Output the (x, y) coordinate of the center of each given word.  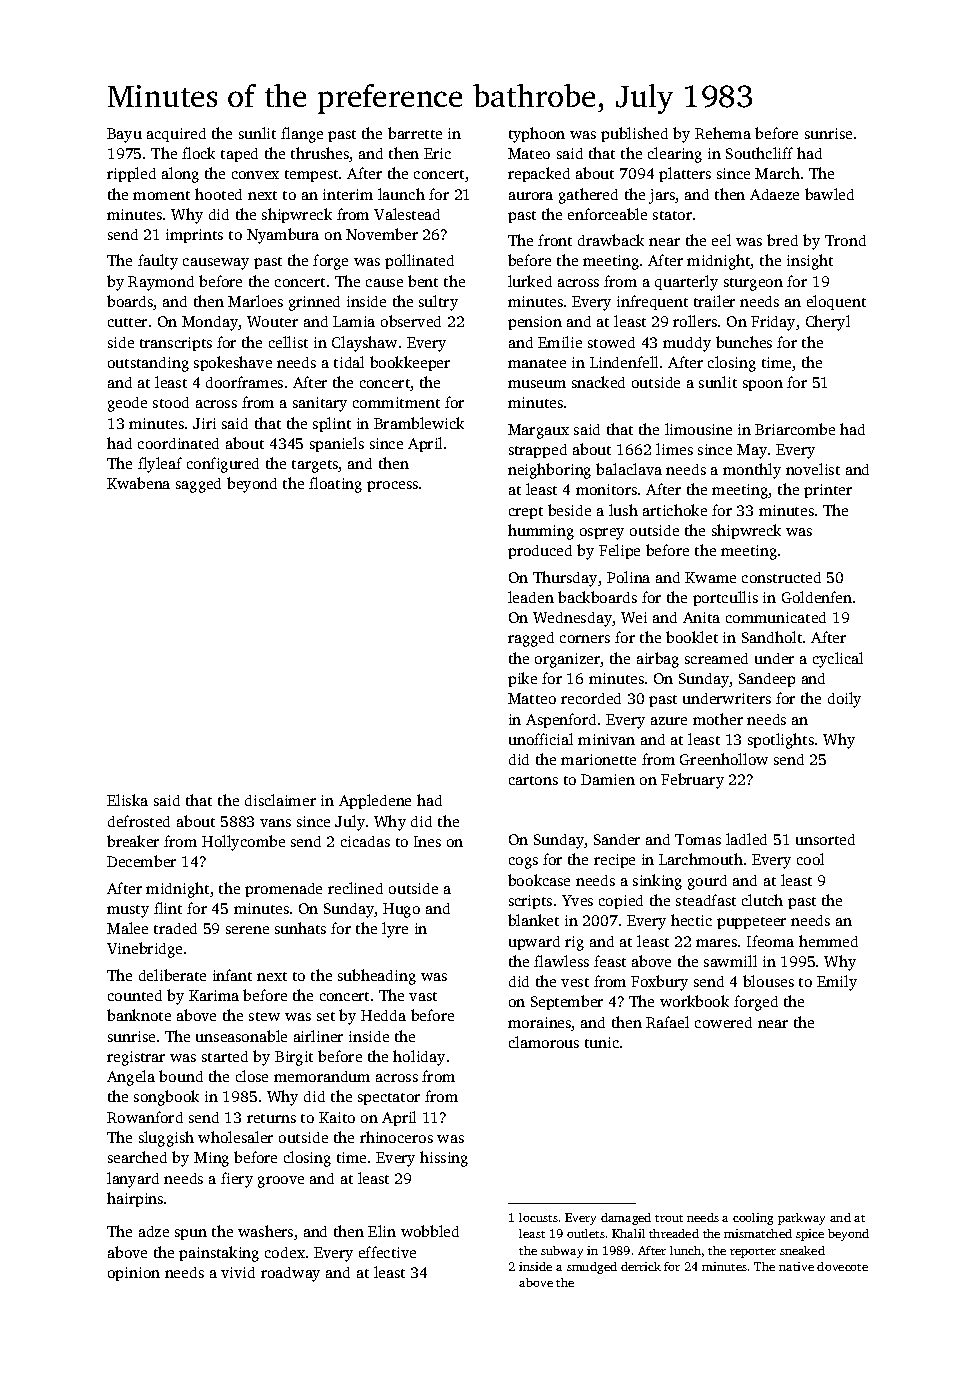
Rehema (723, 133)
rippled (131, 174)
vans (275, 823)
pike (522, 679)
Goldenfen (817, 597)
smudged (592, 1268)
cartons (533, 780)
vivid (238, 1272)
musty (128, 911)
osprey (602, 534)
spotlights (781, 741)
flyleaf (160, 465)
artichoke (675, 510)
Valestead (407, 214)
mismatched (758, 1233)
